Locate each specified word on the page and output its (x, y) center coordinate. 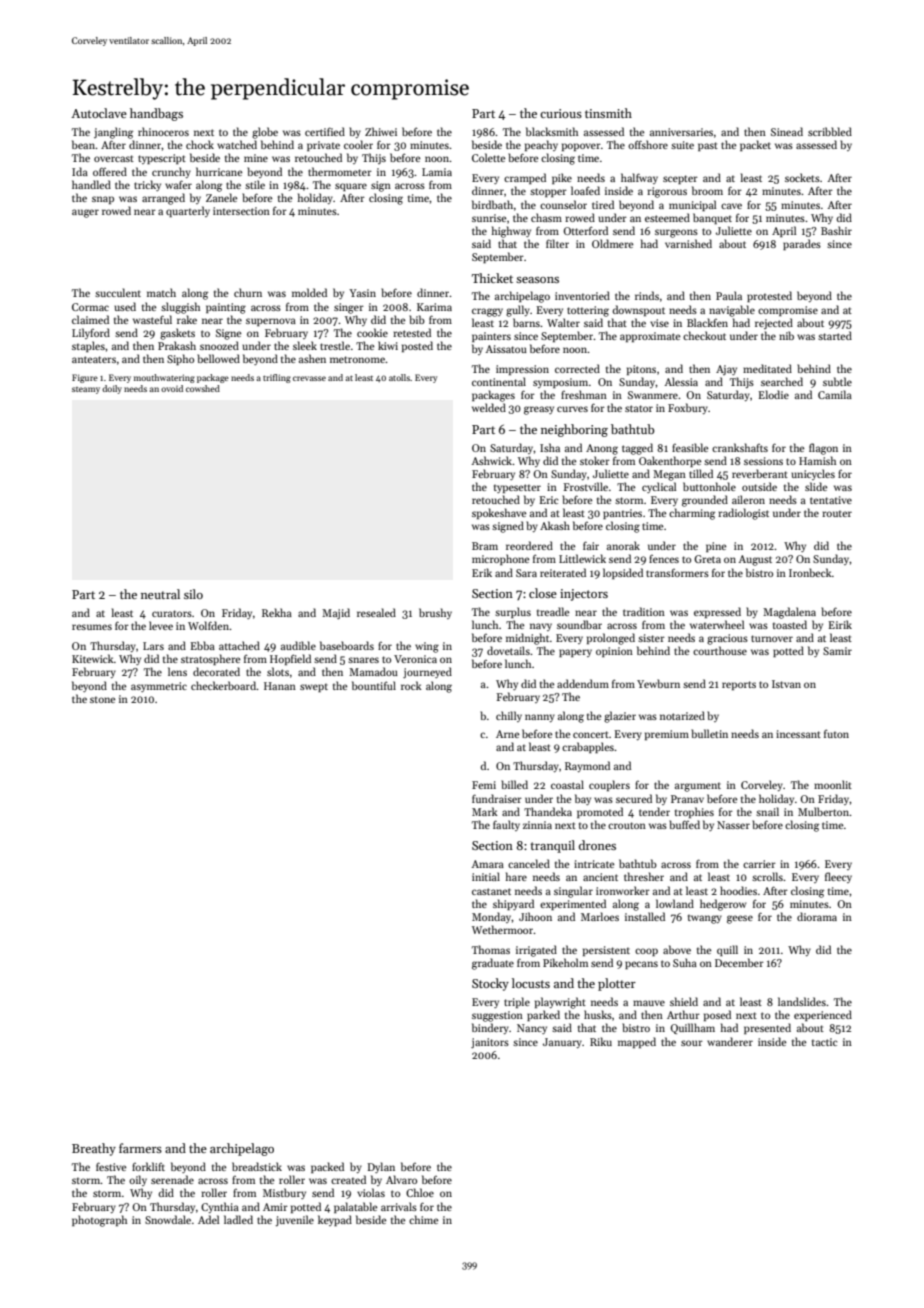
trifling (277, 378)
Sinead (787, 131)
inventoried (582, 295)
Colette (488, 157)
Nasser (733, 825)
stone (102, 699)
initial (486, 876)
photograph (99, 1221)
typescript (162, 159)
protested (769, 296)
